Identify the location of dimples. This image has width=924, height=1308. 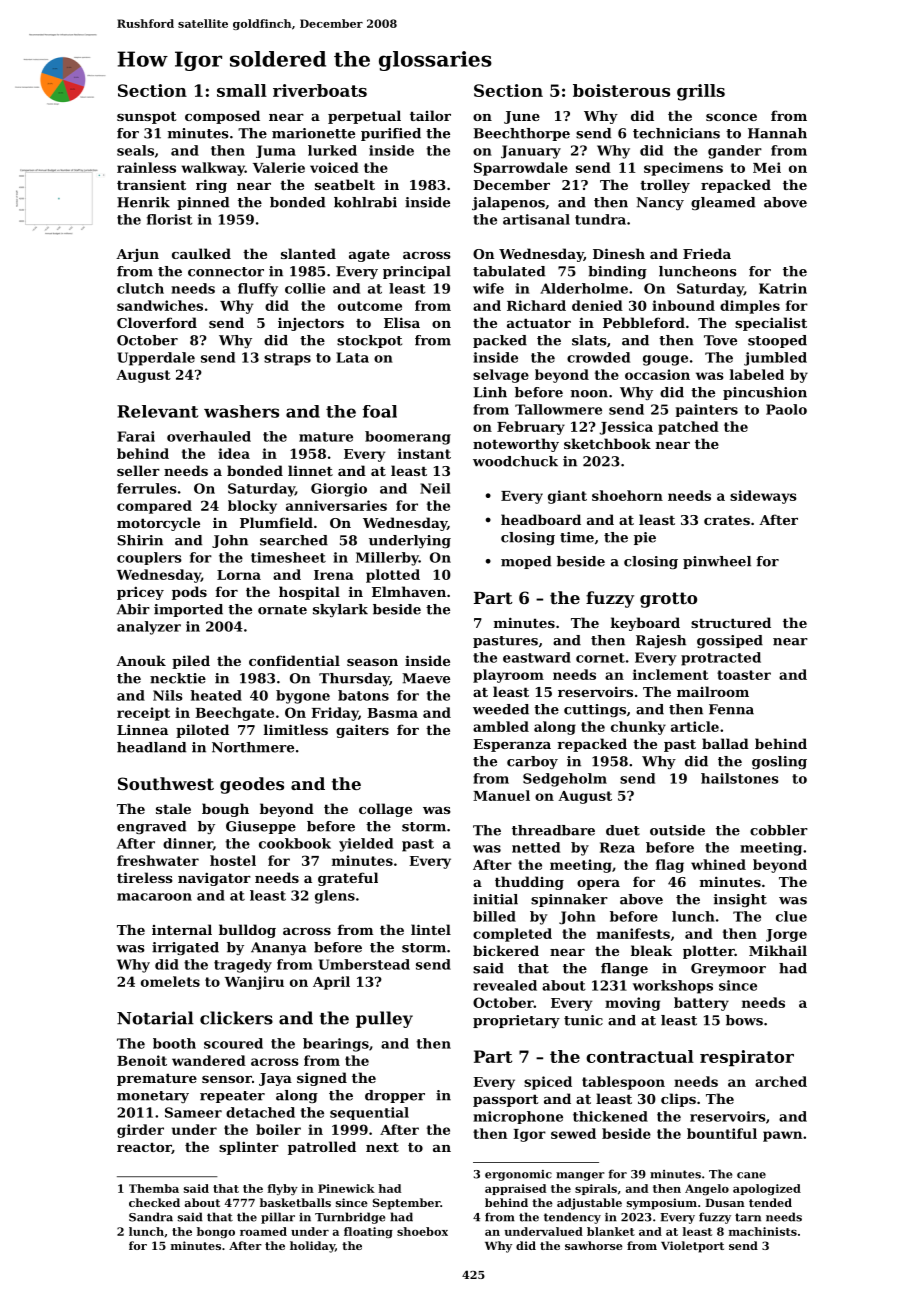
(750, 307).
